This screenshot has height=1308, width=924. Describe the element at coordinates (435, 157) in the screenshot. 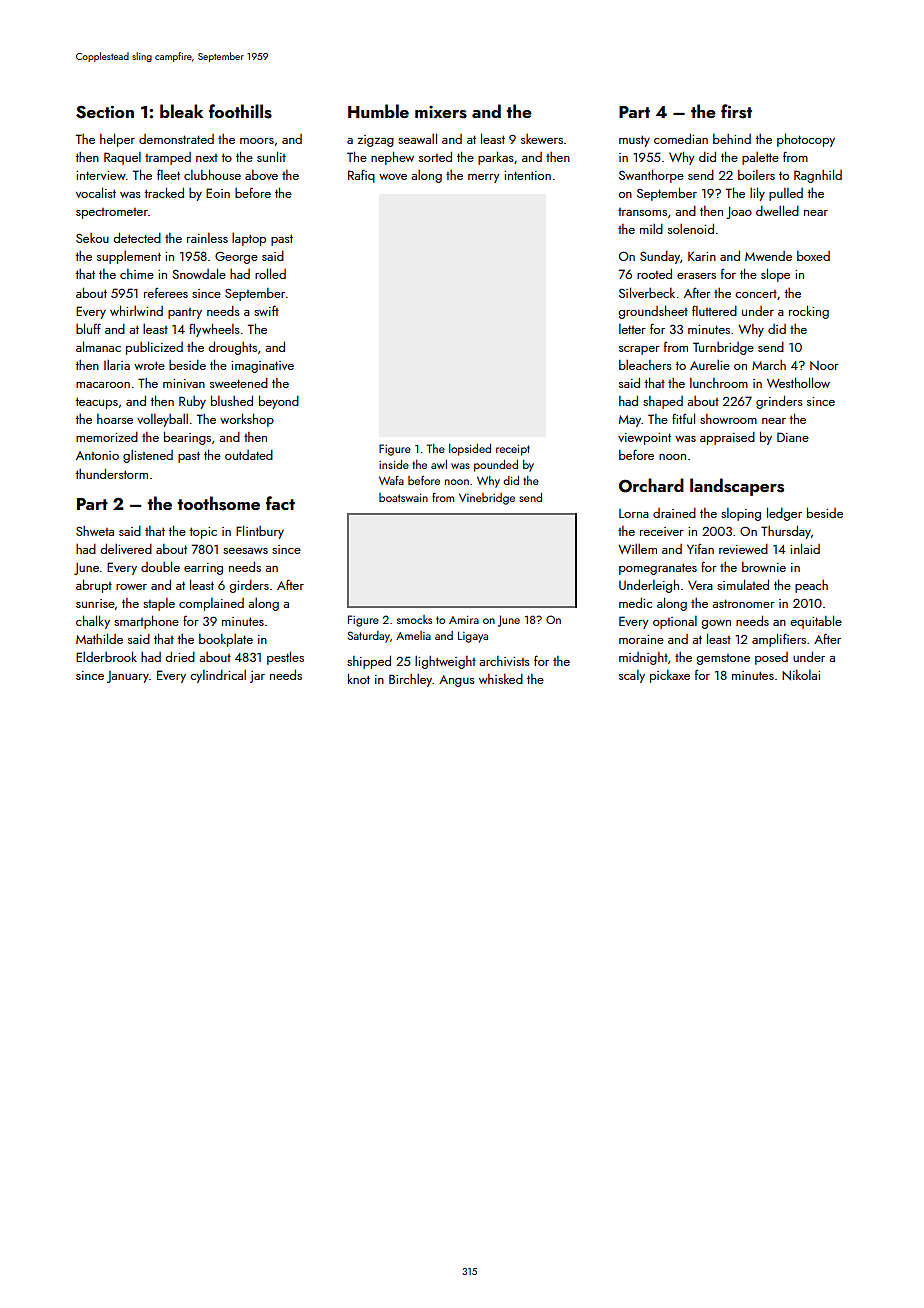

I see `sorted` at that location.
